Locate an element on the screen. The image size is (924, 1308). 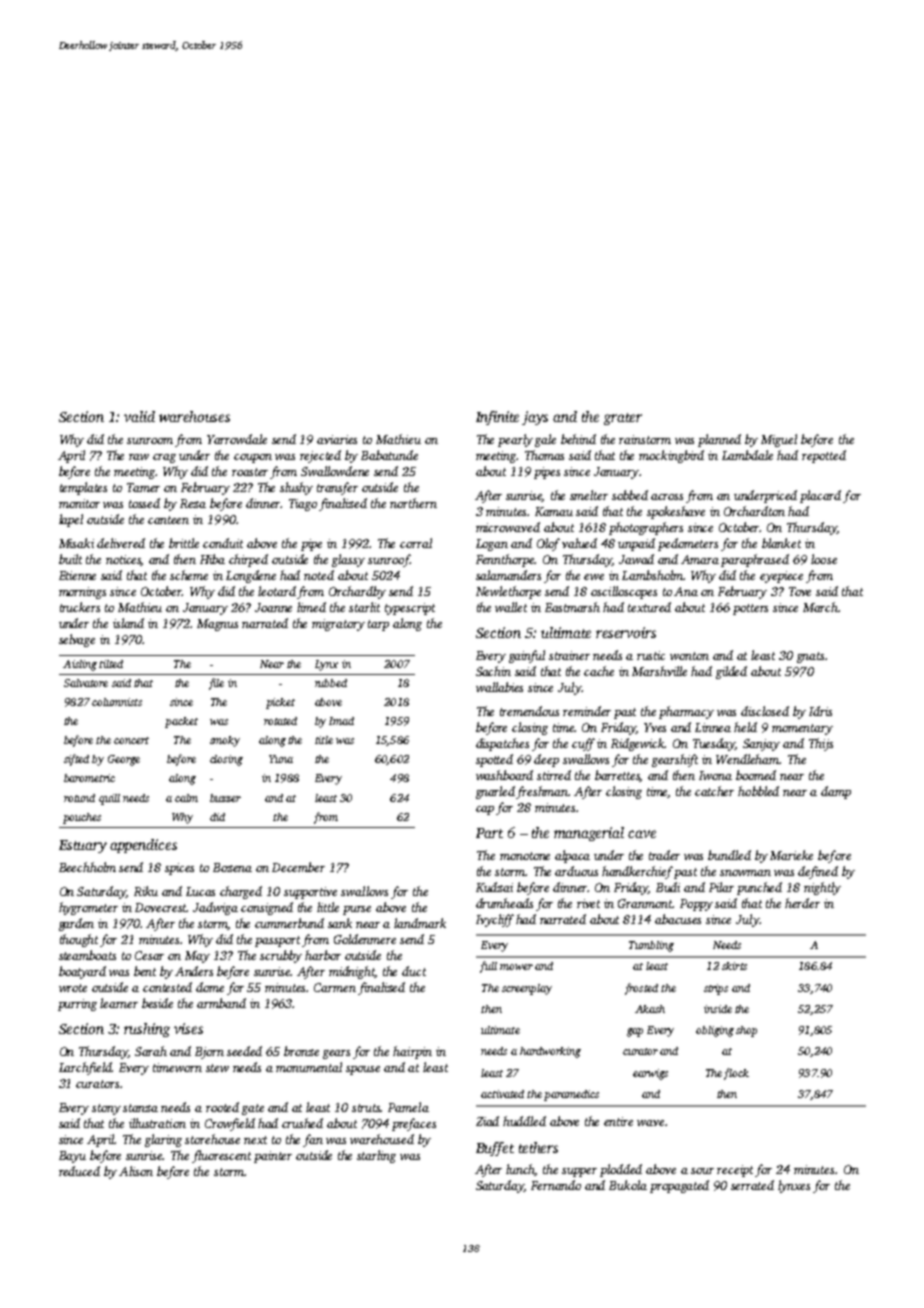
crag is located at coordinates (164, 458).
